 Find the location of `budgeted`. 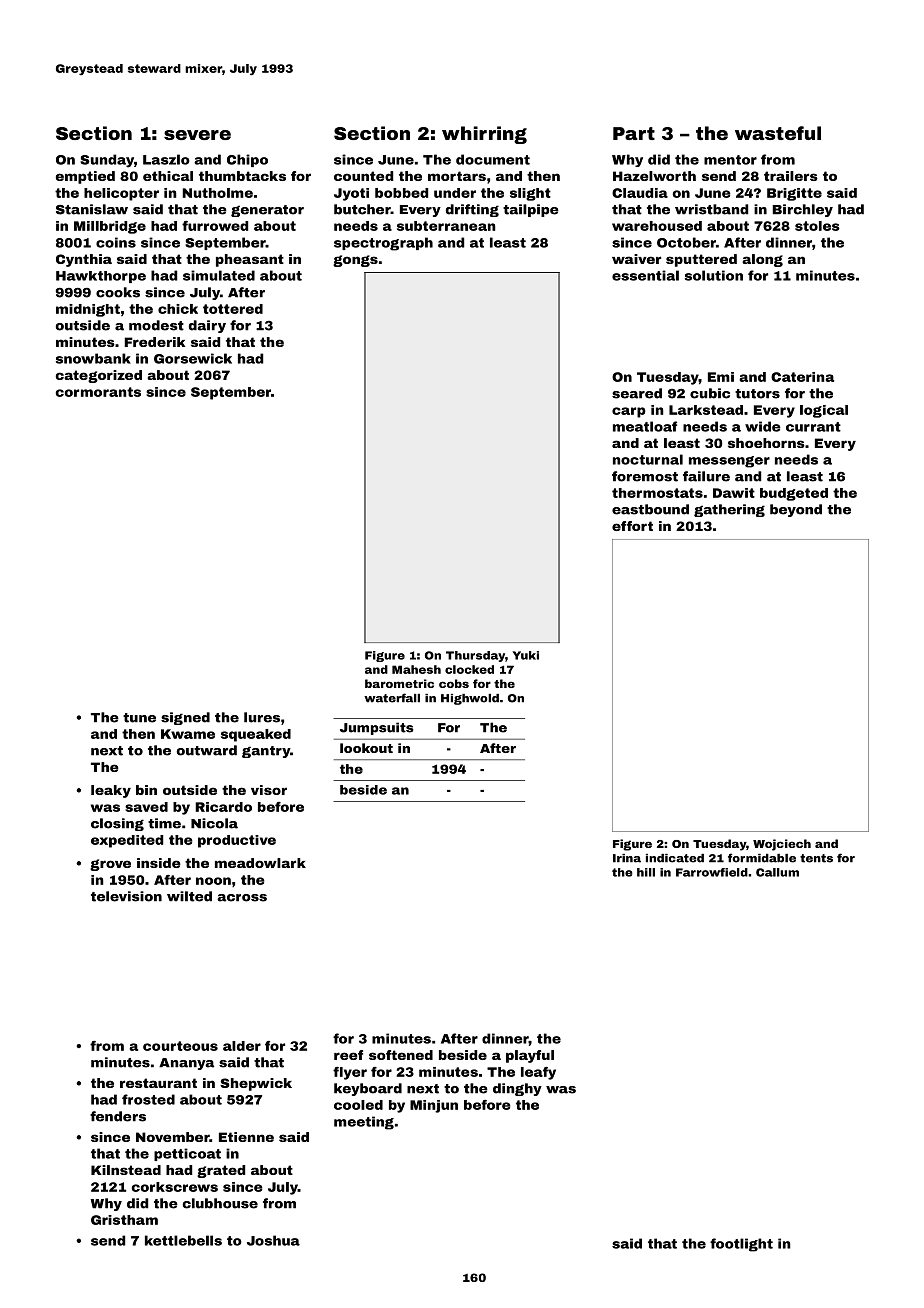

budgeted is located at coordinates (794, 494).
